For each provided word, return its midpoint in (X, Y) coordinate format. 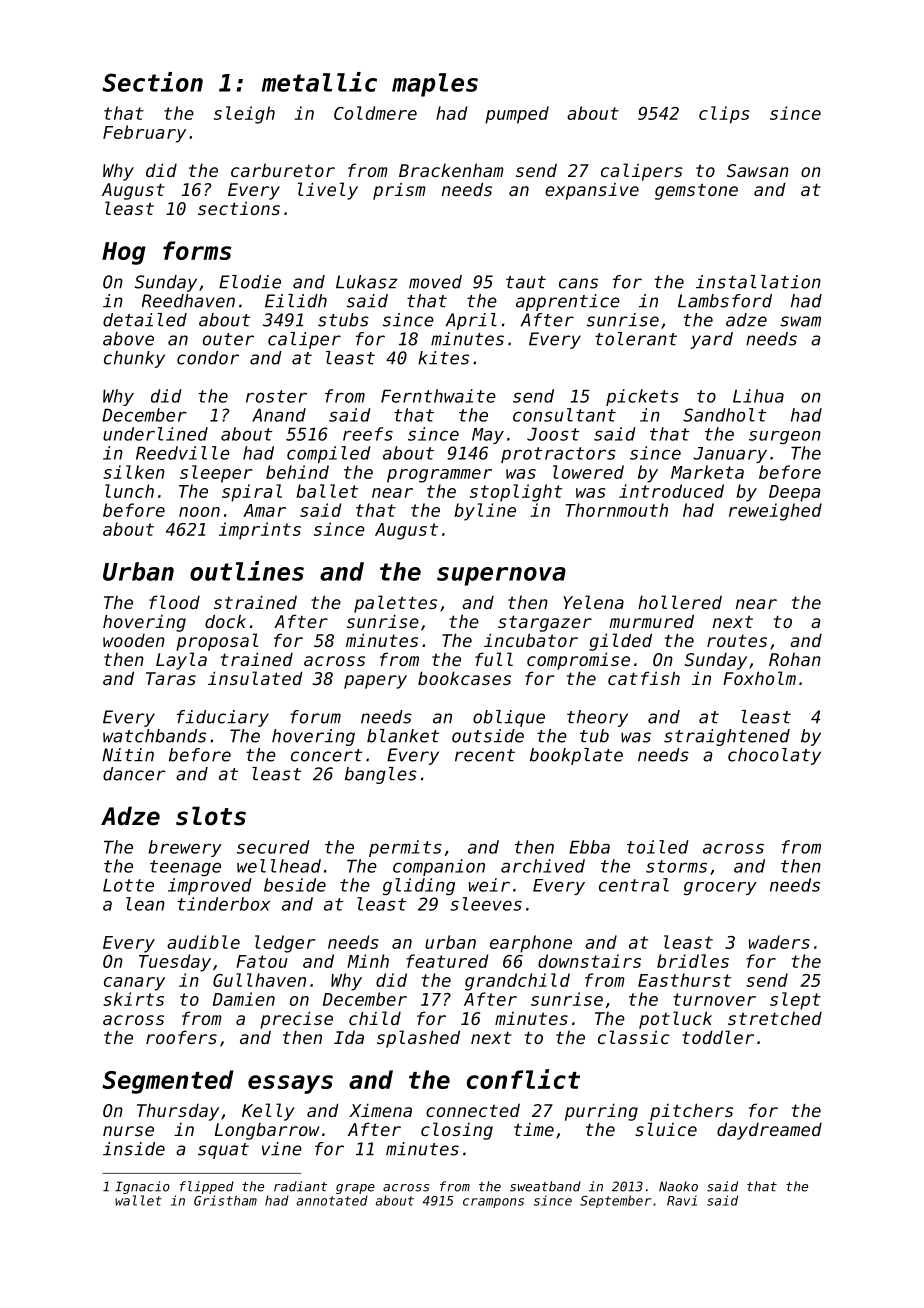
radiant (300, 1186)
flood (174, 602)
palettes (395, 604)
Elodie (250, 282)
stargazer (545, 623)
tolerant (636, 339)
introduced (671, 491)
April (471, 321)
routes (737, 640)
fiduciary (223, 718)
